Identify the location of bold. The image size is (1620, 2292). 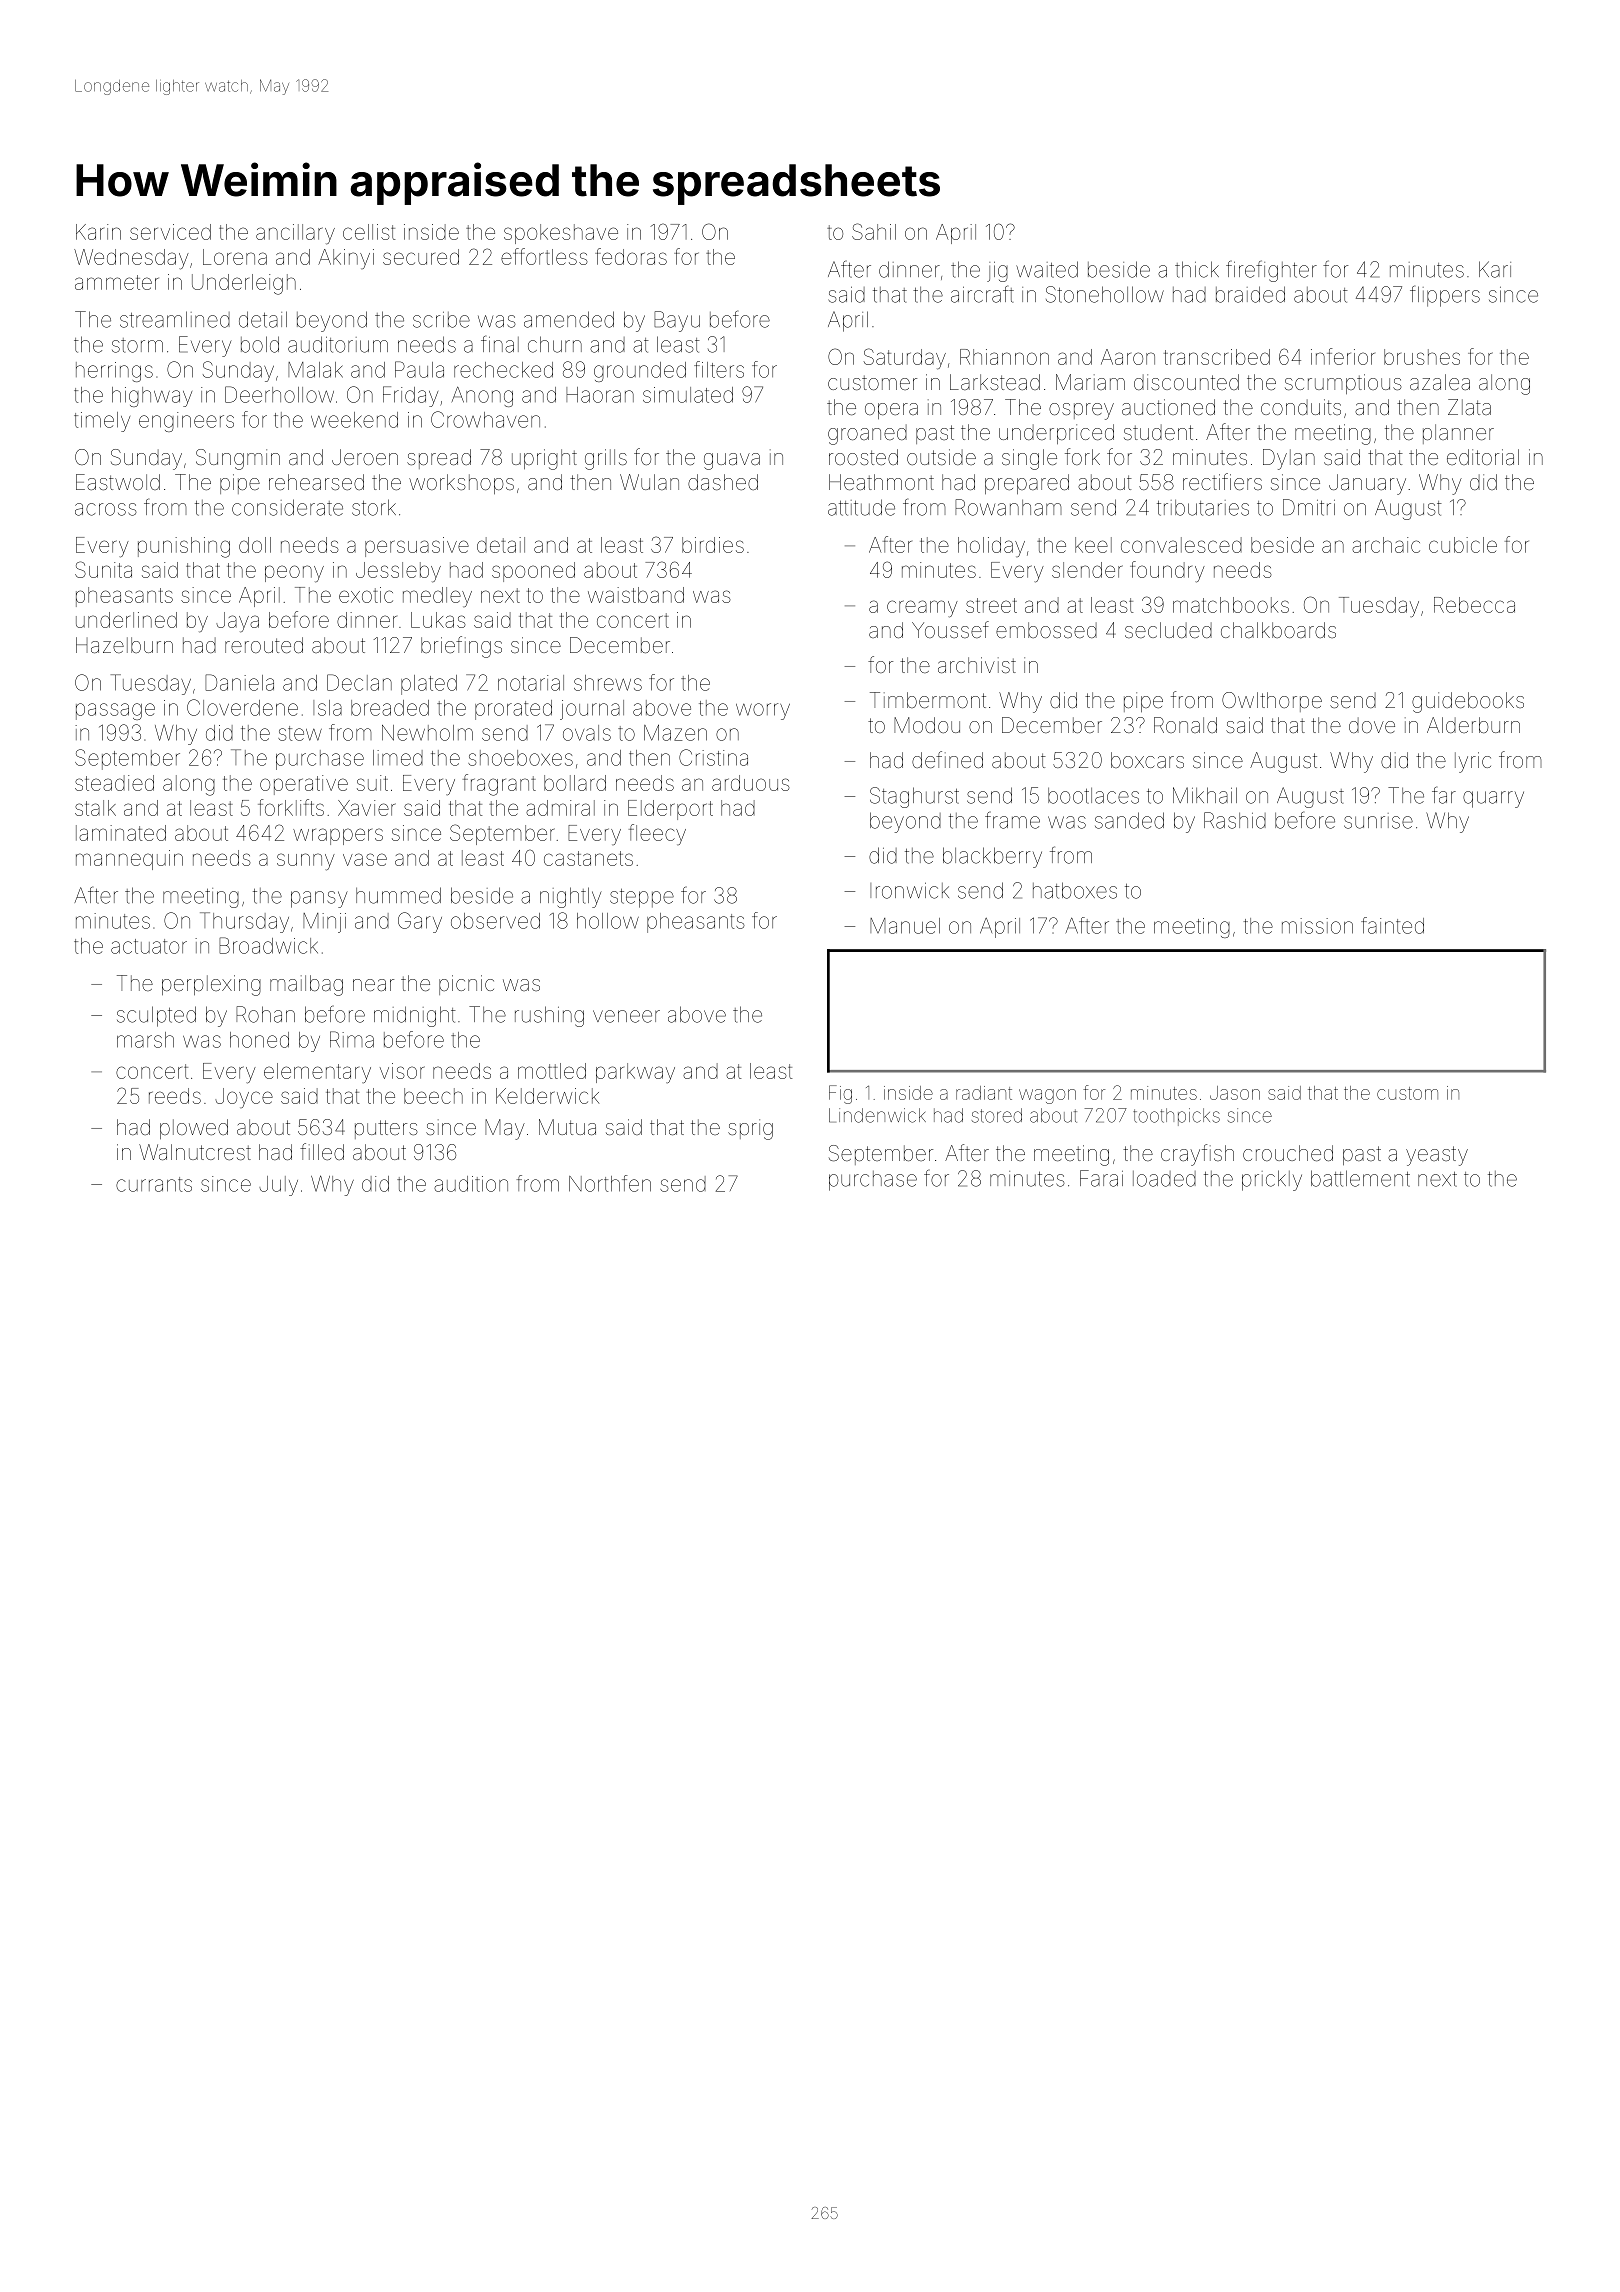
(260, 344).
